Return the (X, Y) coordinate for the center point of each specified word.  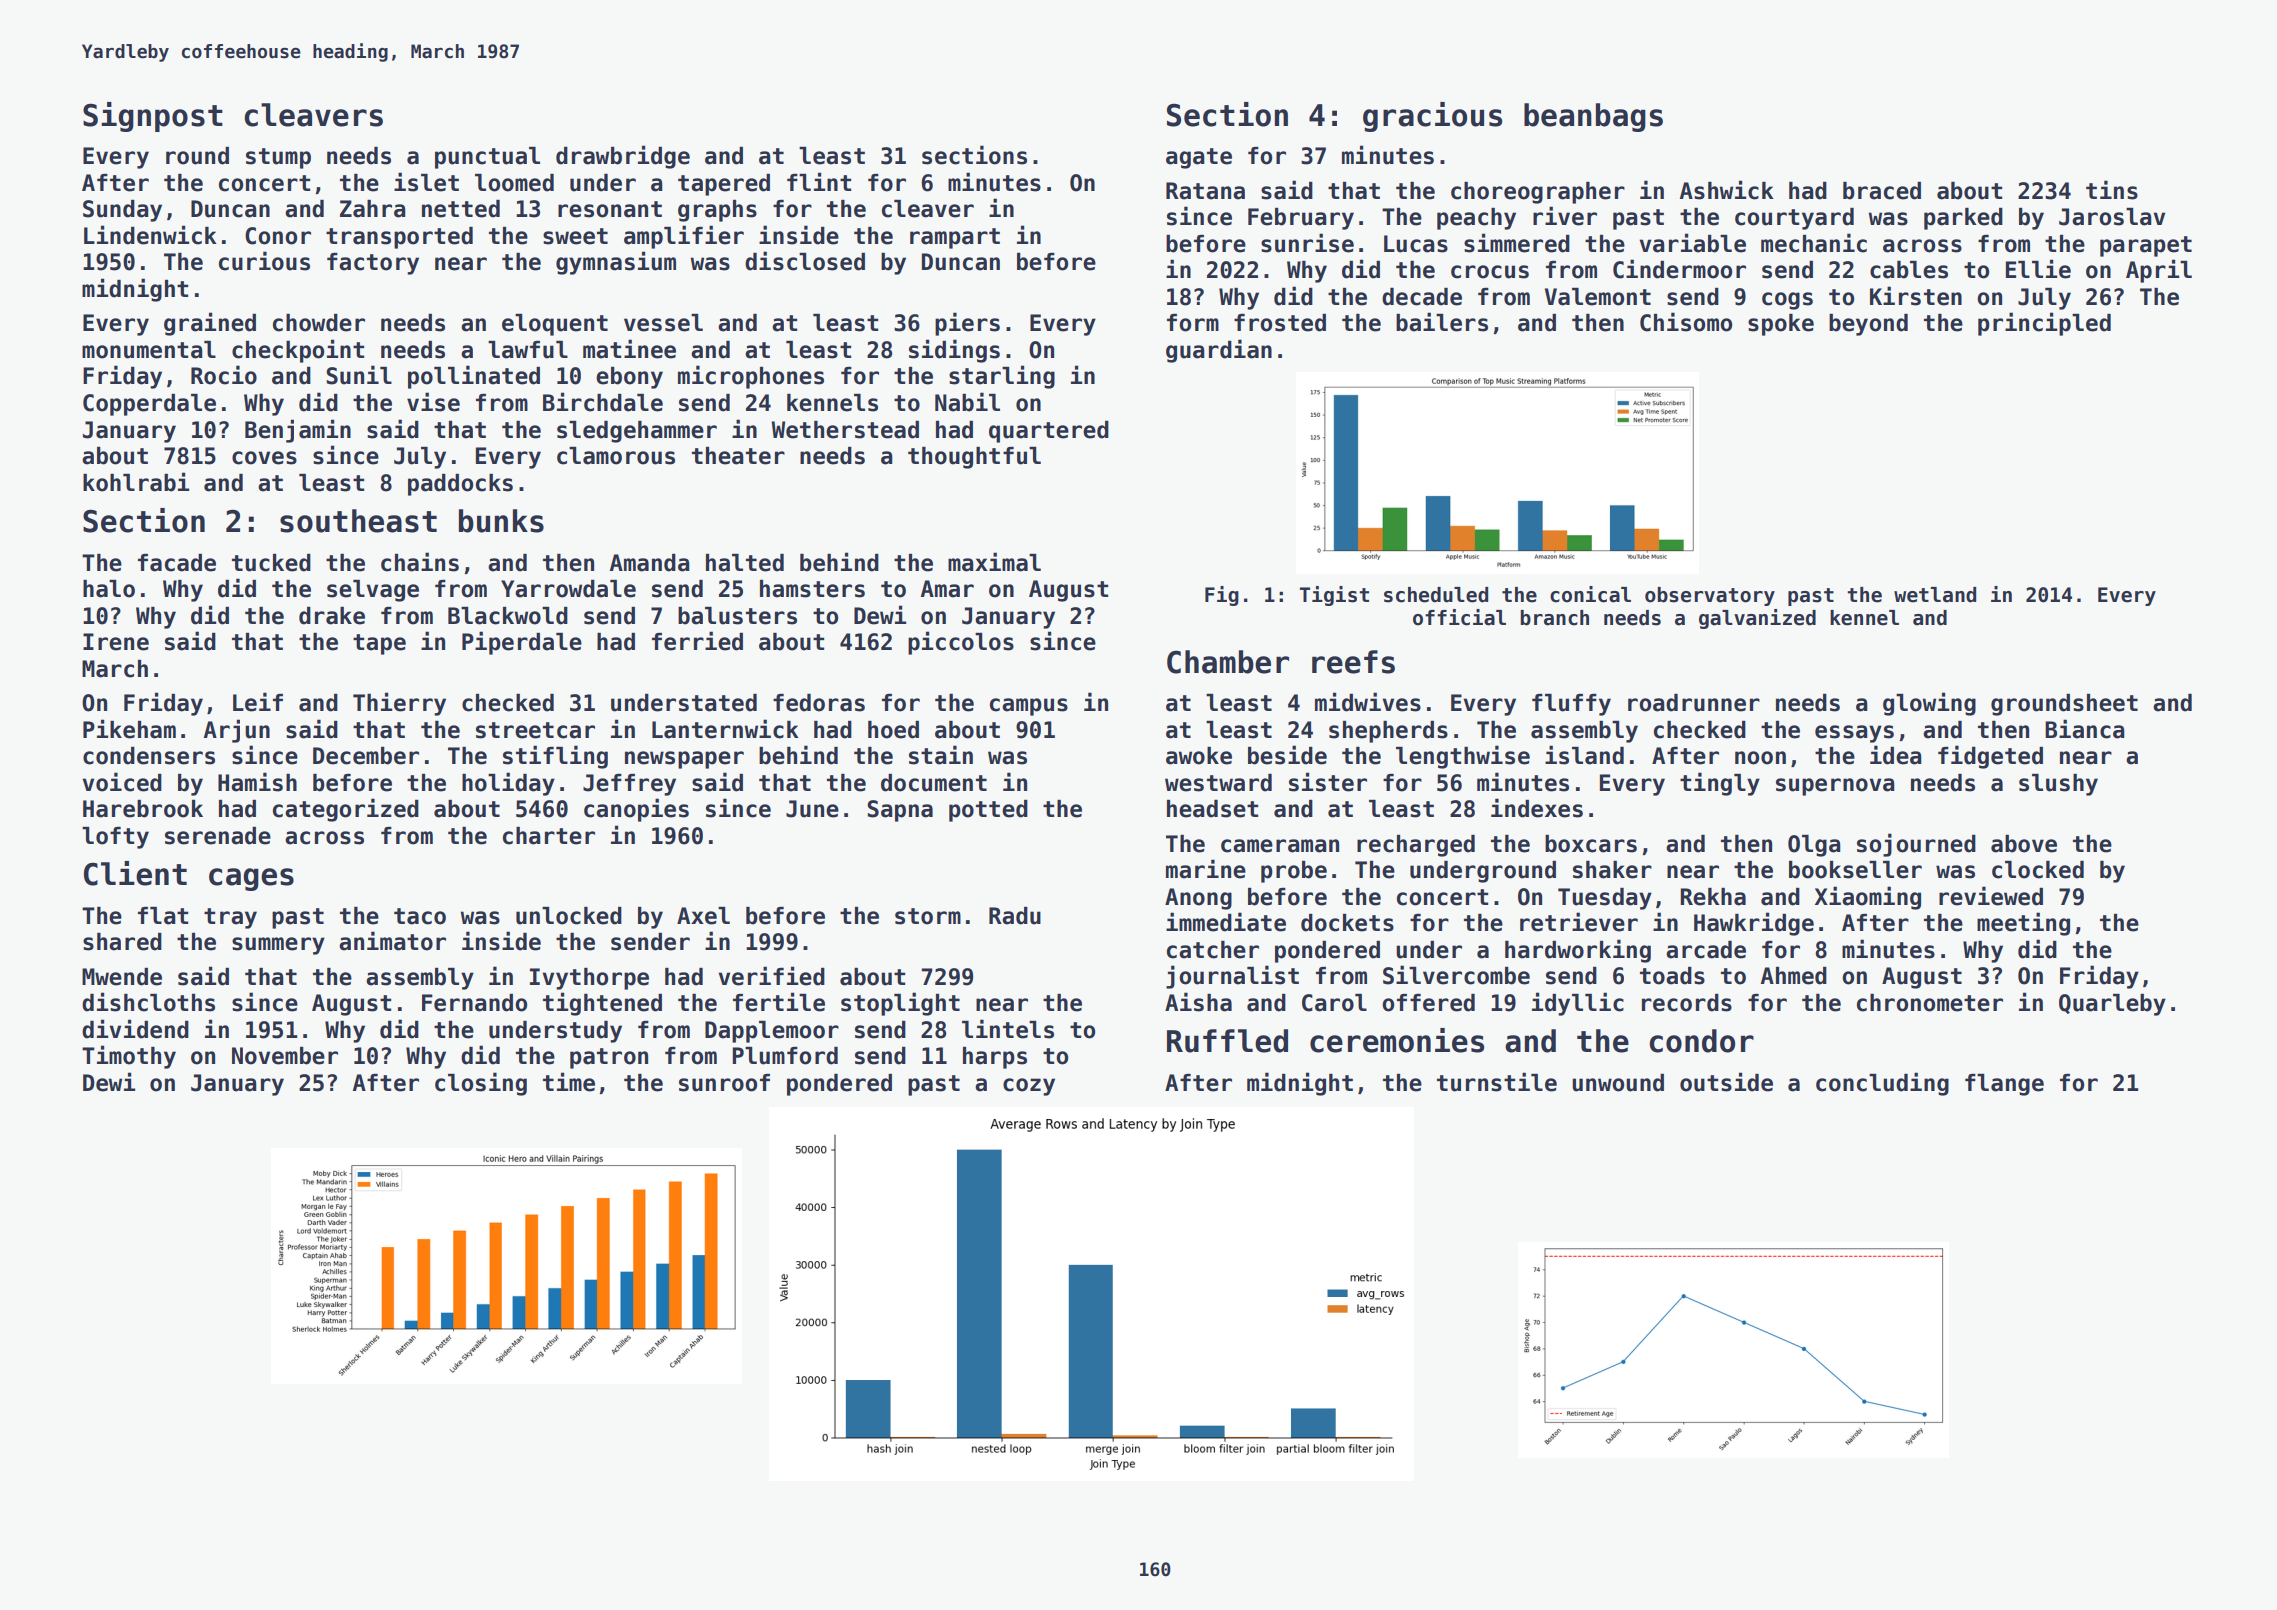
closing (481, 1084)
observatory (1710, 596)
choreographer (1538, 193)
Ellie (2038, 269)
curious (264, 261)
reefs (1353, 662)
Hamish (257, 782)
